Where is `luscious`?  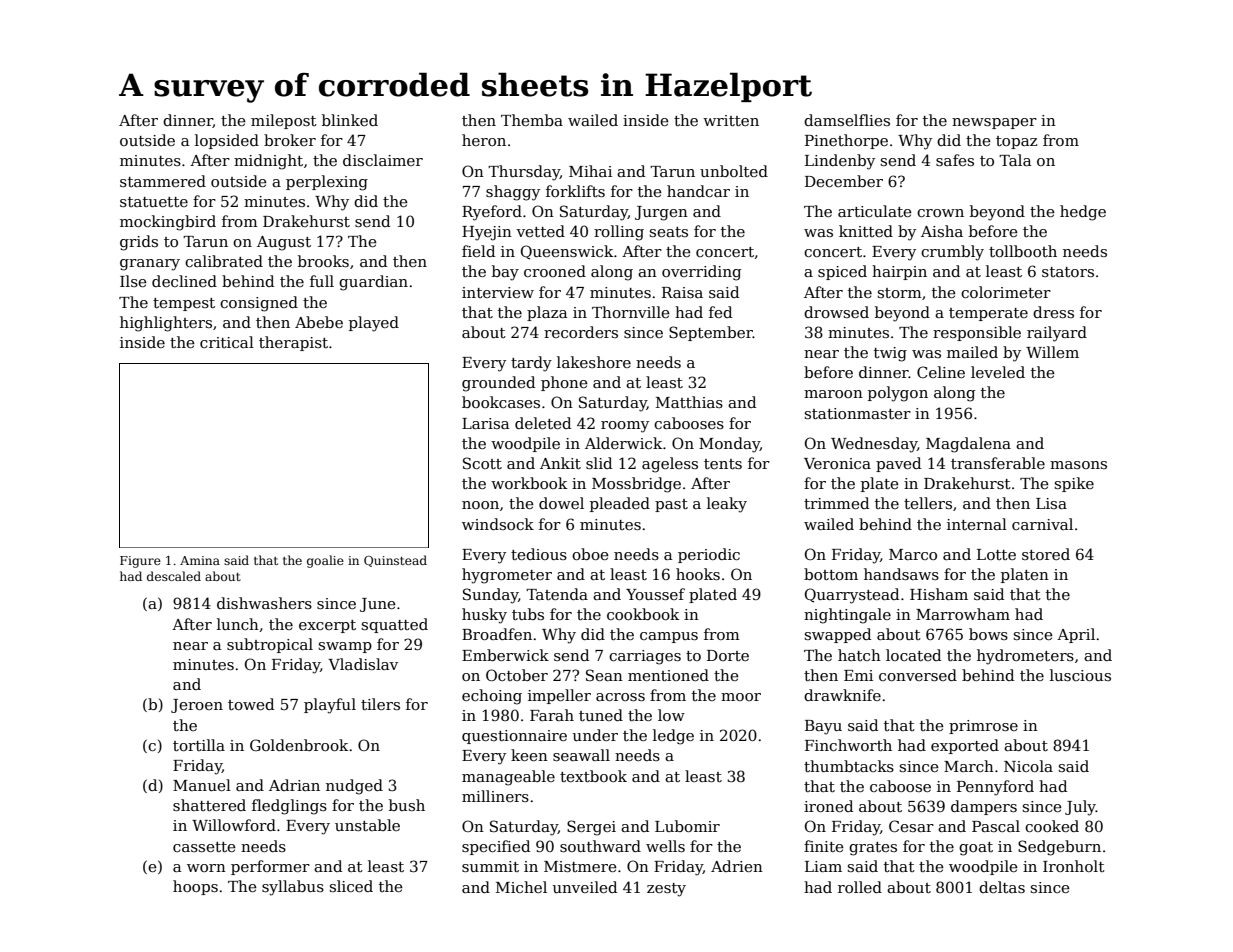
luscious is located at coordinates (1080, 675).
